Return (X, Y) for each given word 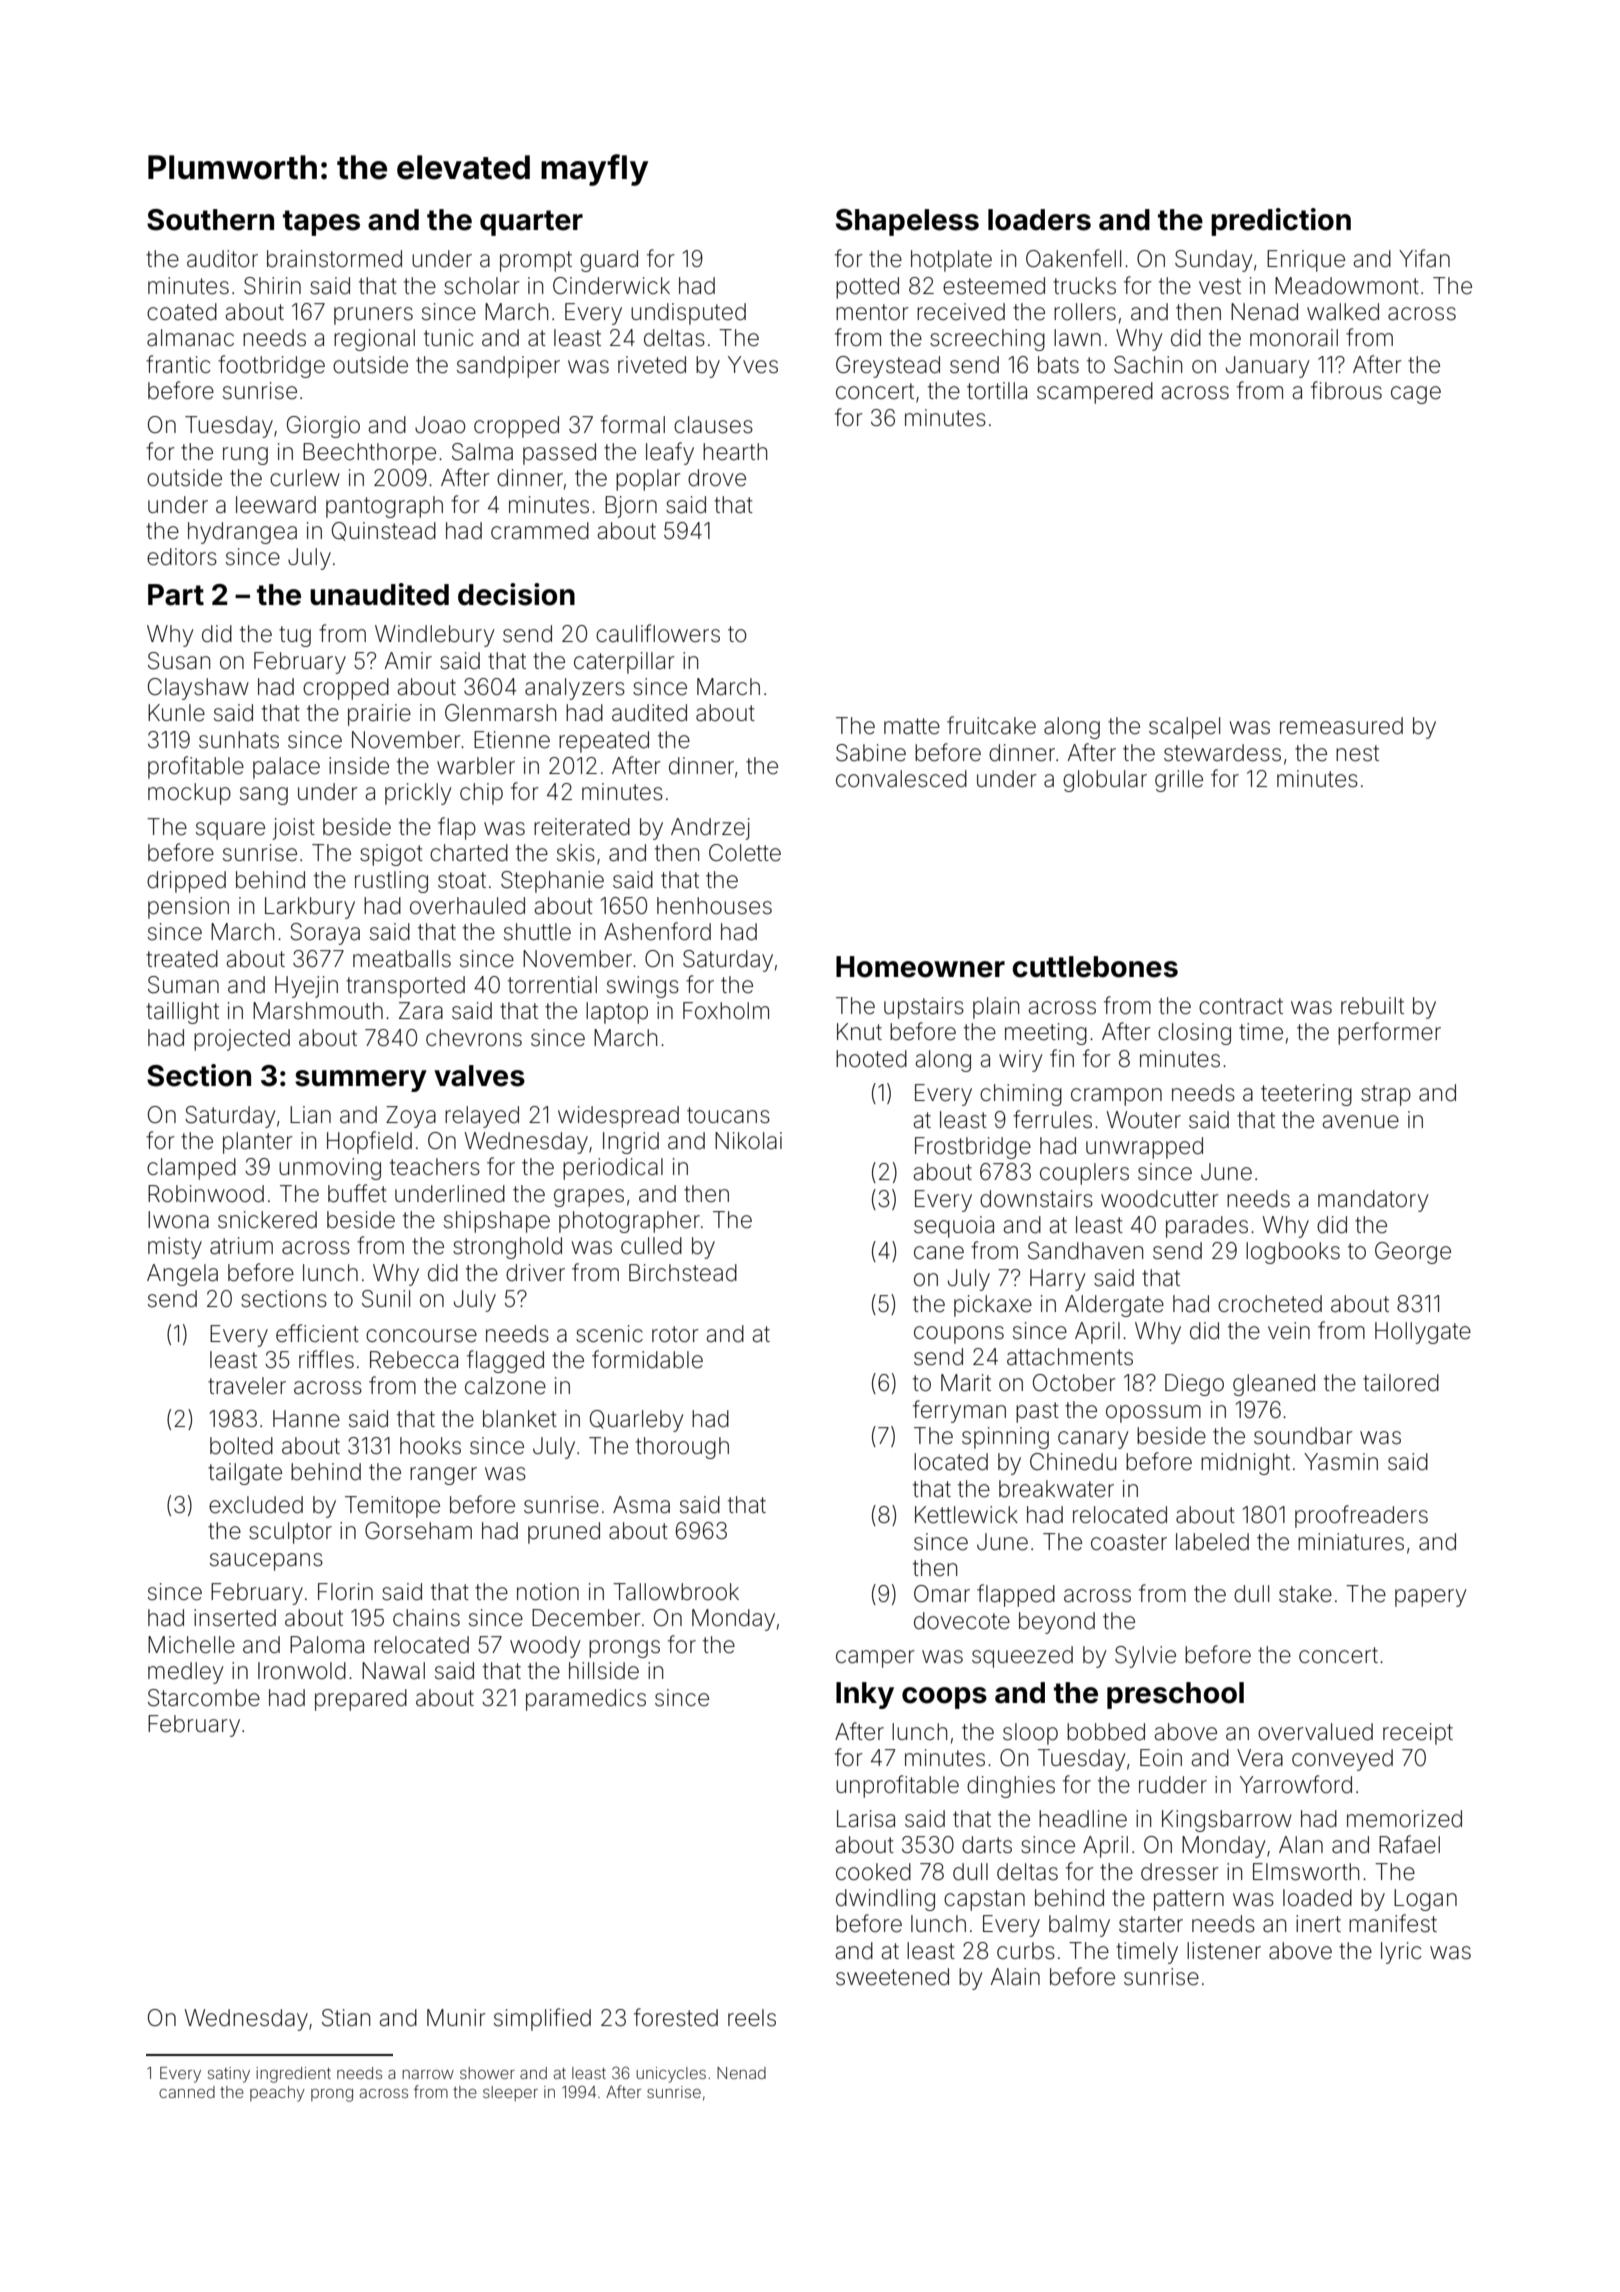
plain (996, 1008)
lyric (1401, 1953)
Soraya (325, 934)
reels (752, 2018)
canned (187, 2092)
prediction (1281, 222)
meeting (1046, 1034)
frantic (178, 364)
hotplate (951, 261)
